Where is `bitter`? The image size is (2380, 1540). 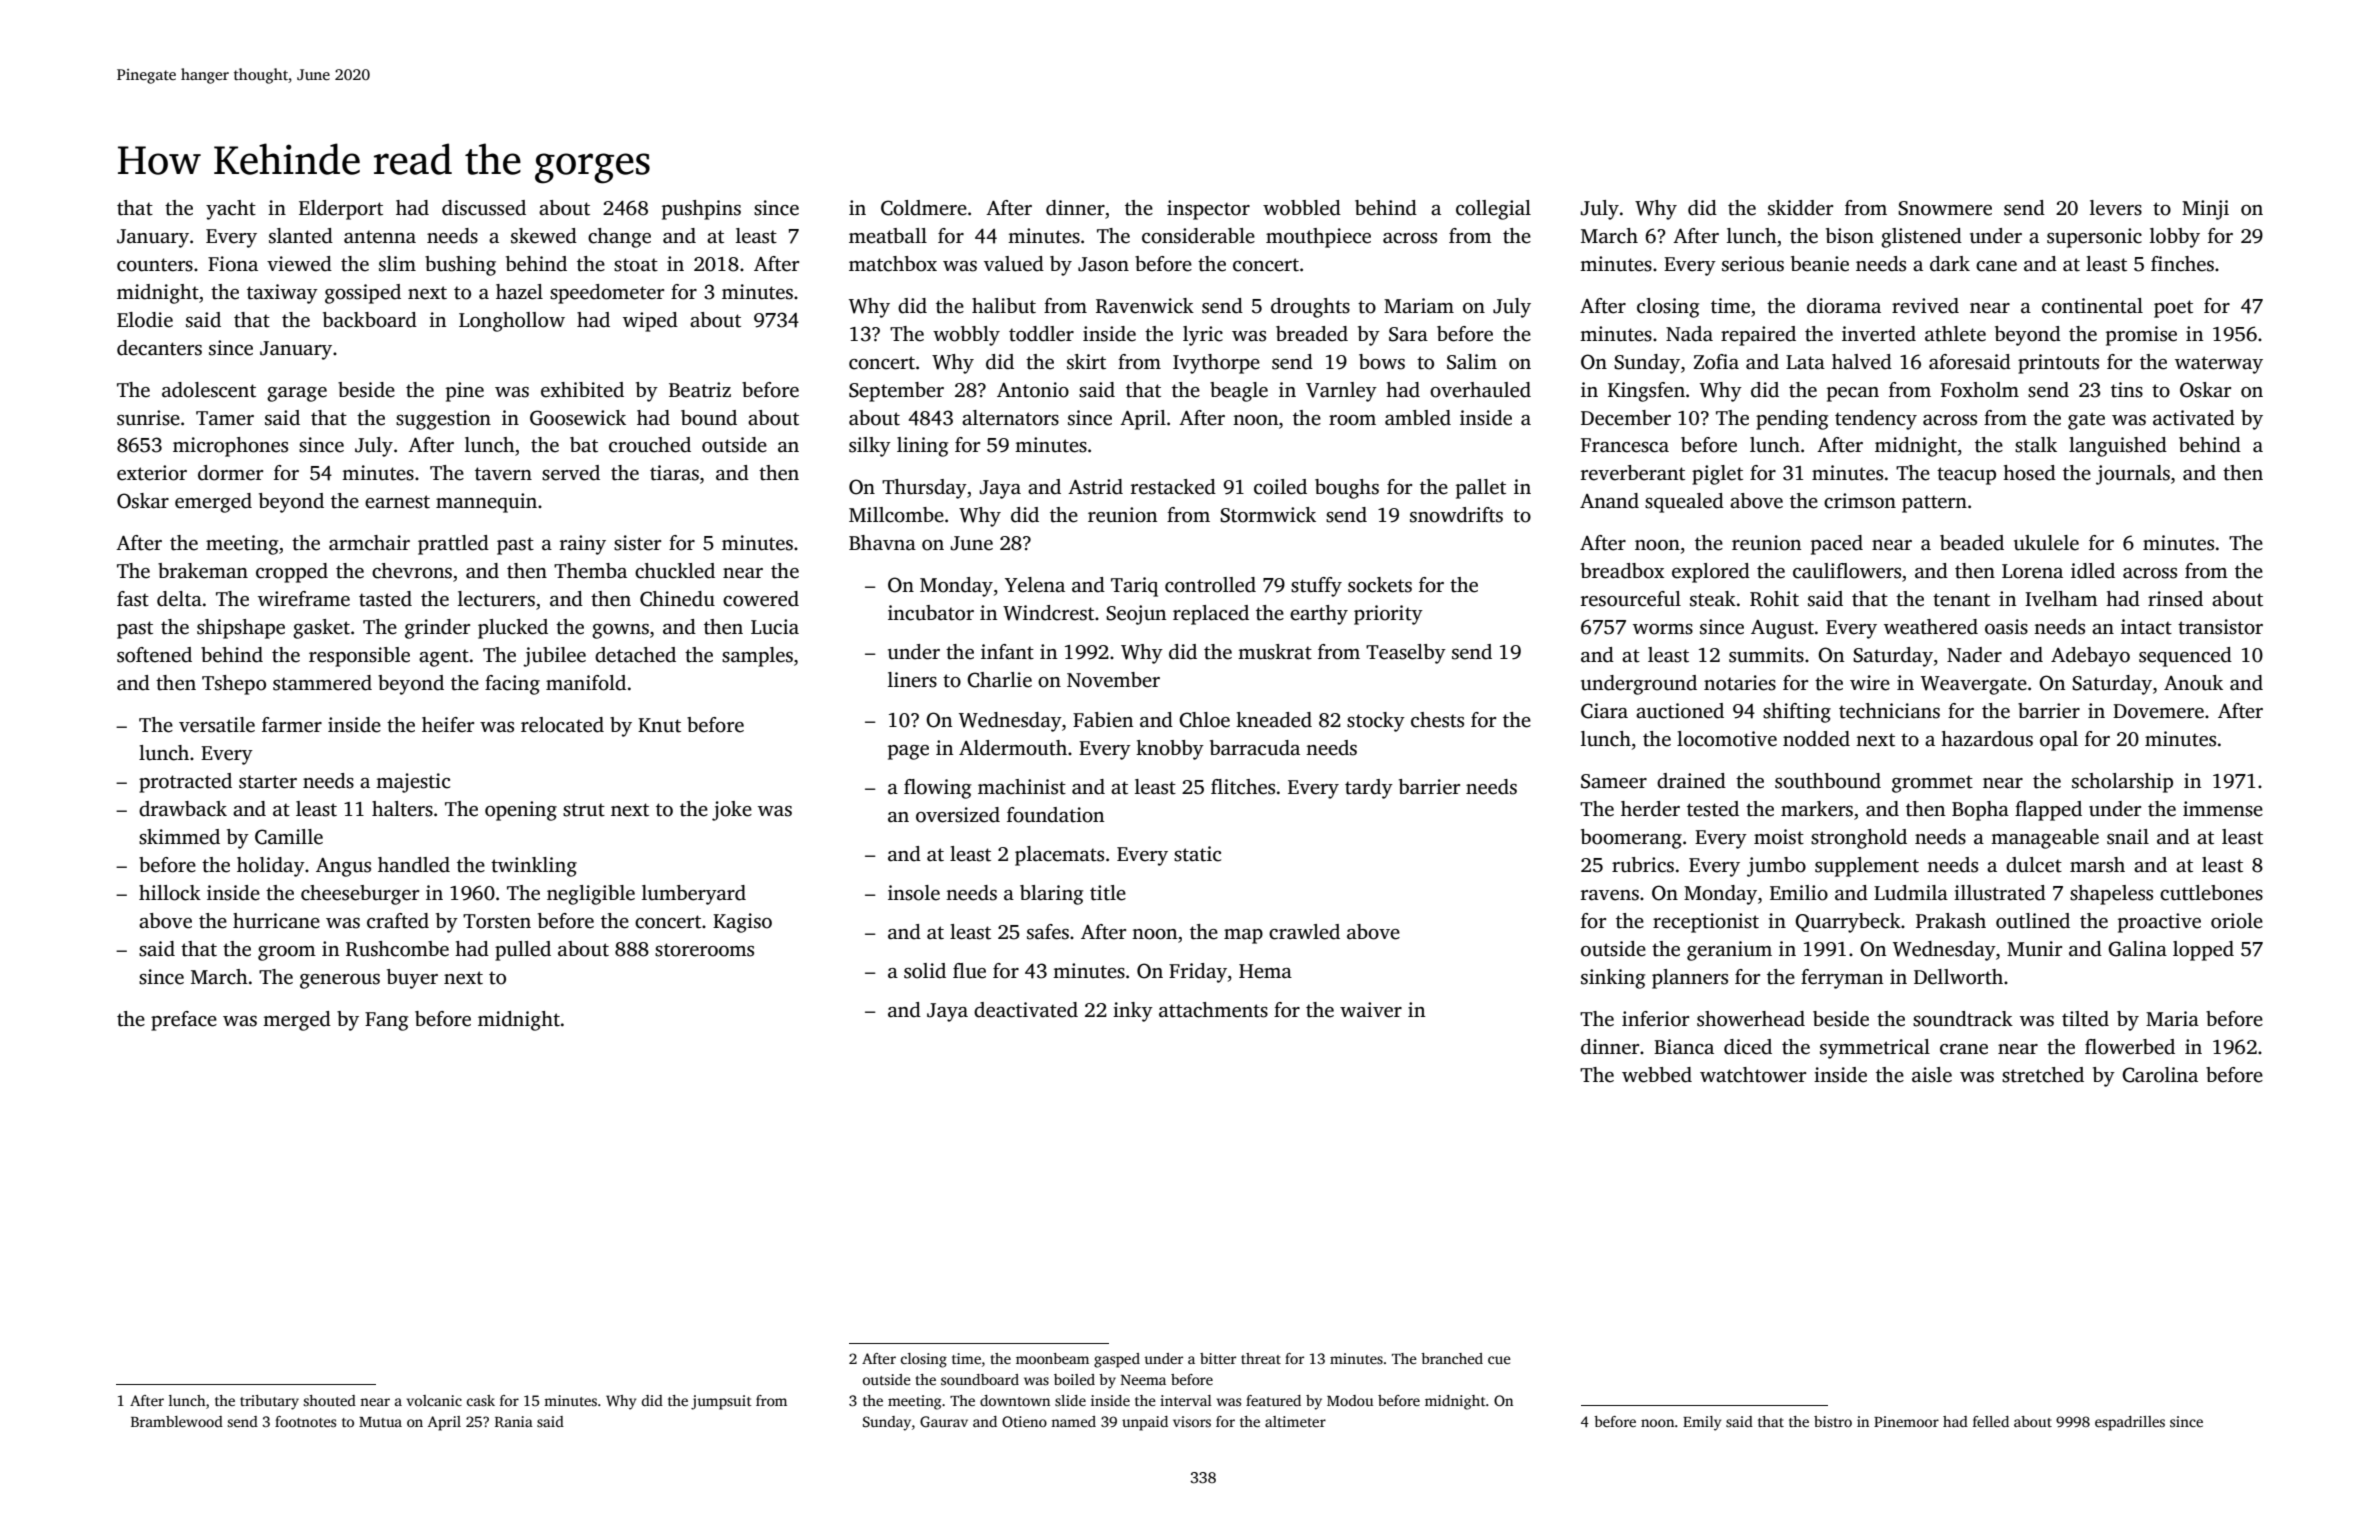
bitter is located at coordinates (1218, 1358).
